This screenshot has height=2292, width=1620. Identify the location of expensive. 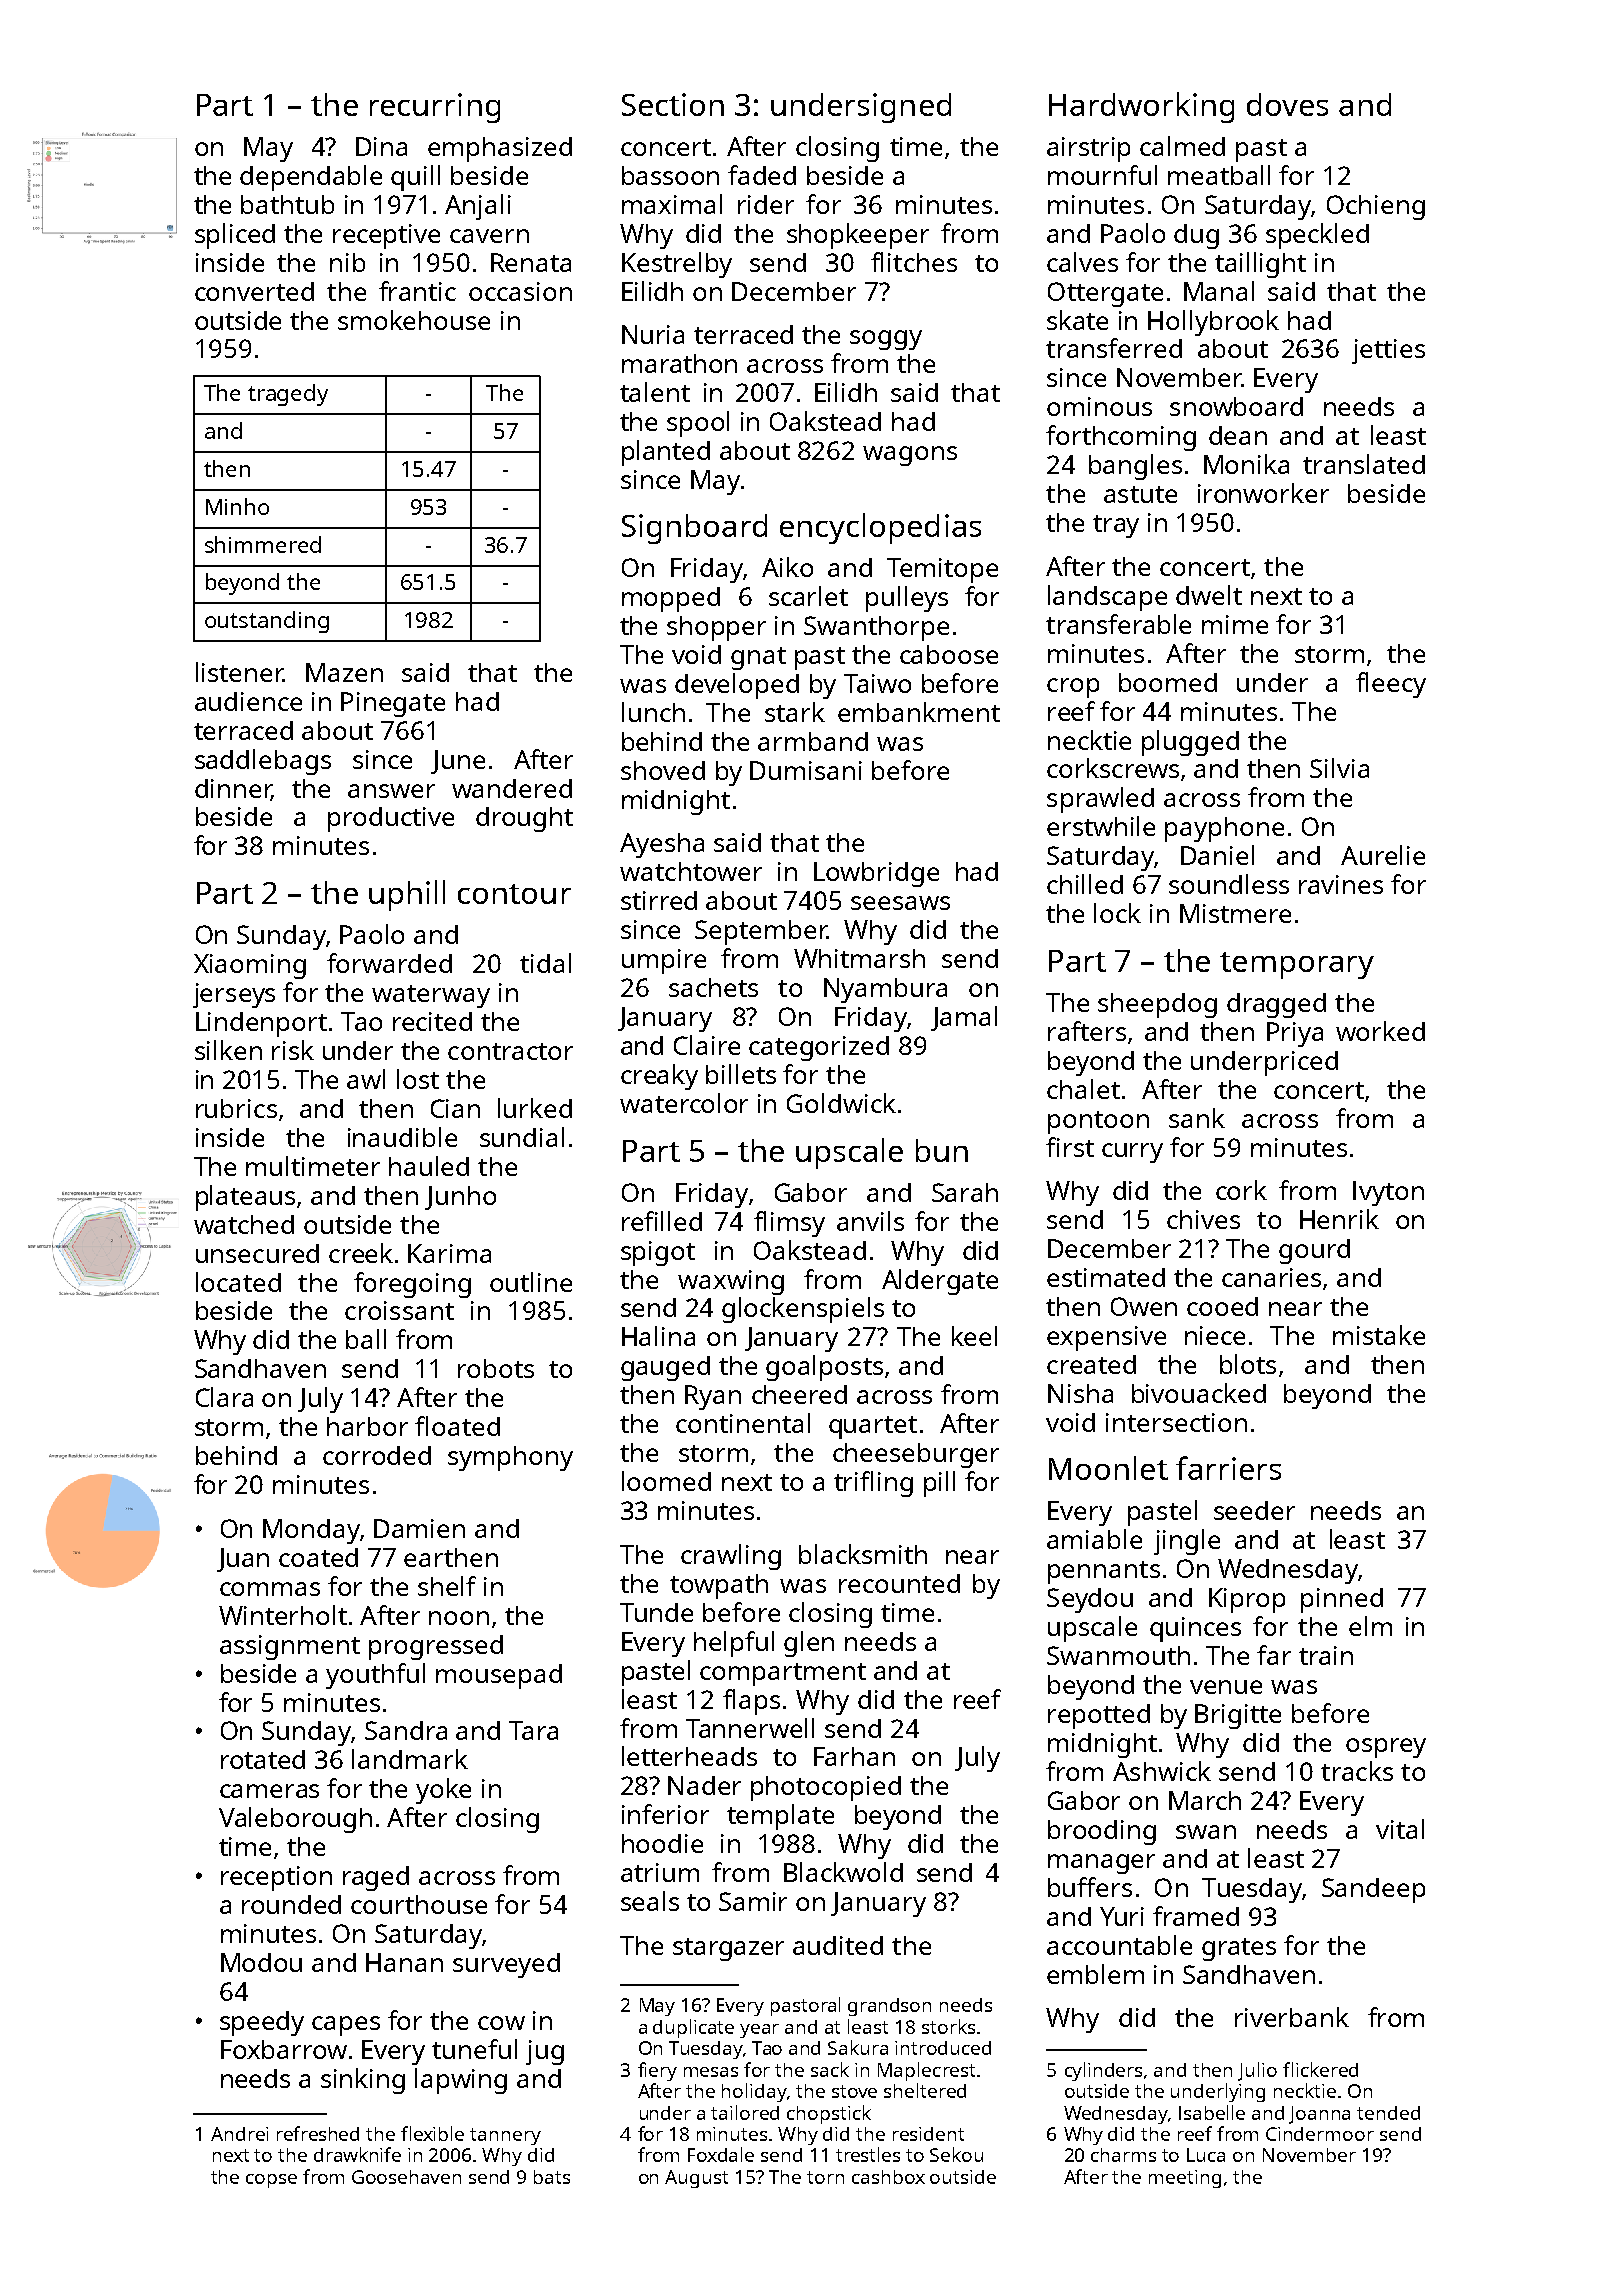
(1106, 1338).
